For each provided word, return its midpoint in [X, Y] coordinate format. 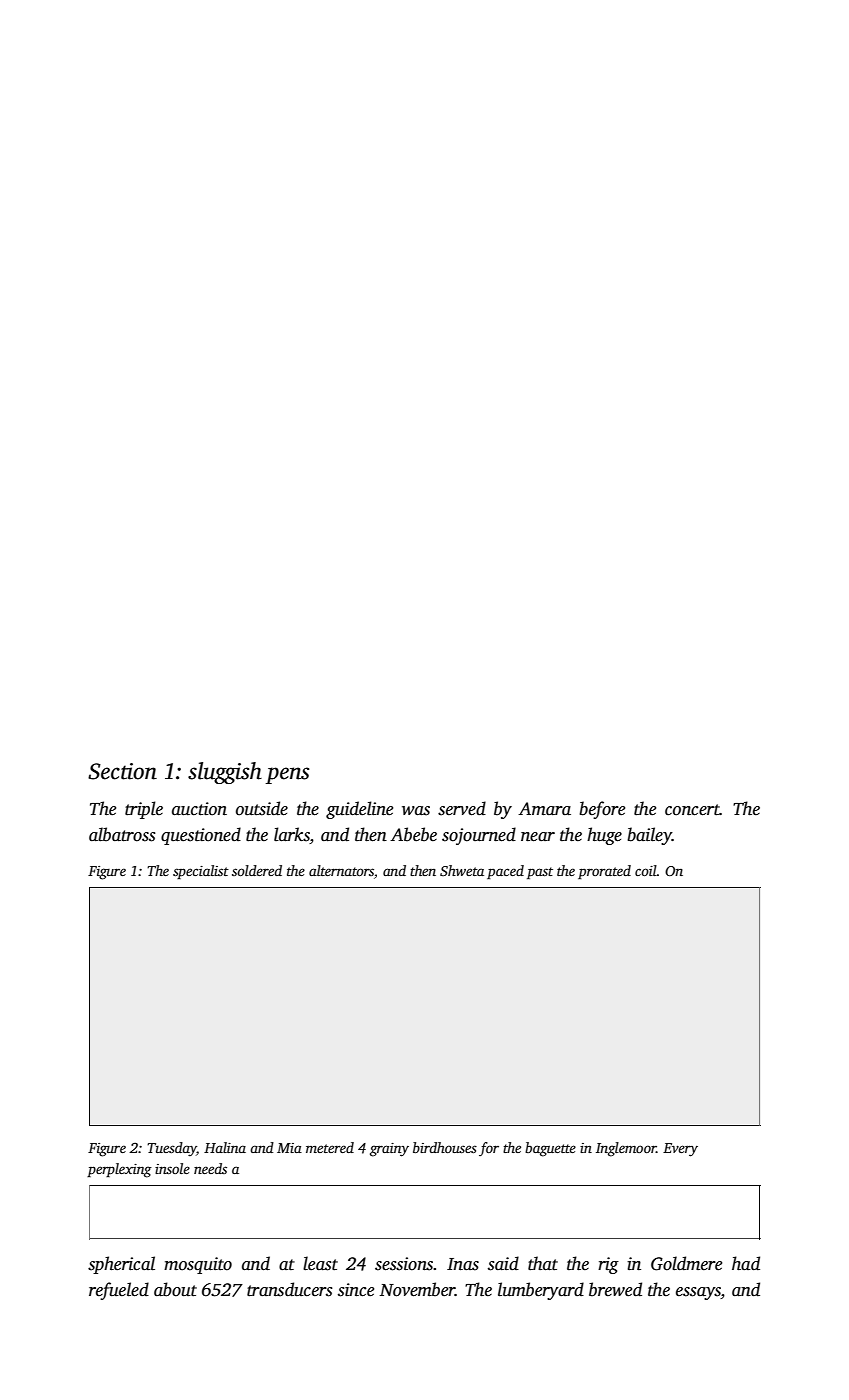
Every [680, 1150]
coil [646, 870]
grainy [389, 1150]
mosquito [198, 1265]
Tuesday [172, 1149]
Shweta [462, 870]
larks [292, 834]
